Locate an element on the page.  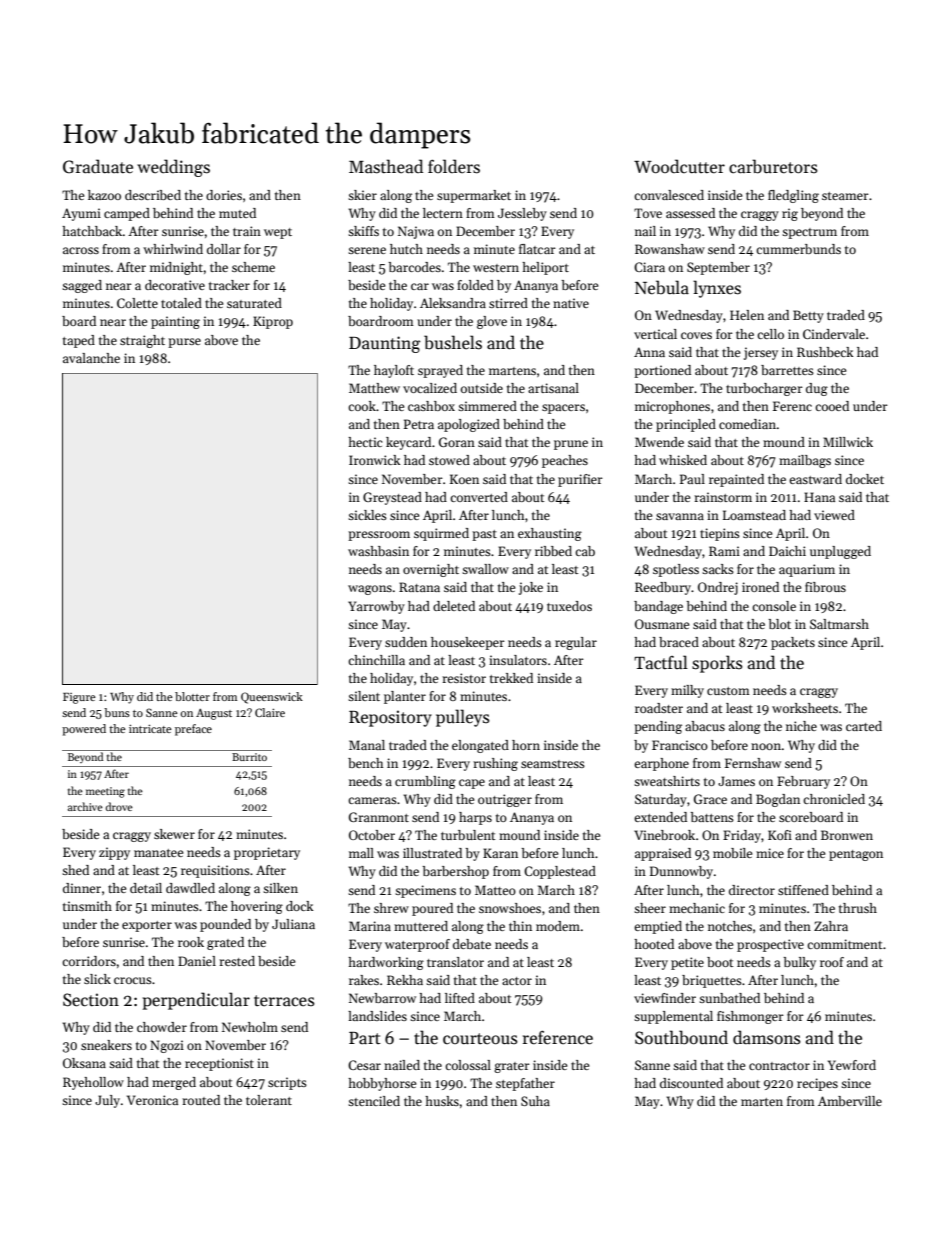
carburetors is located at coordinates (773, 166).
